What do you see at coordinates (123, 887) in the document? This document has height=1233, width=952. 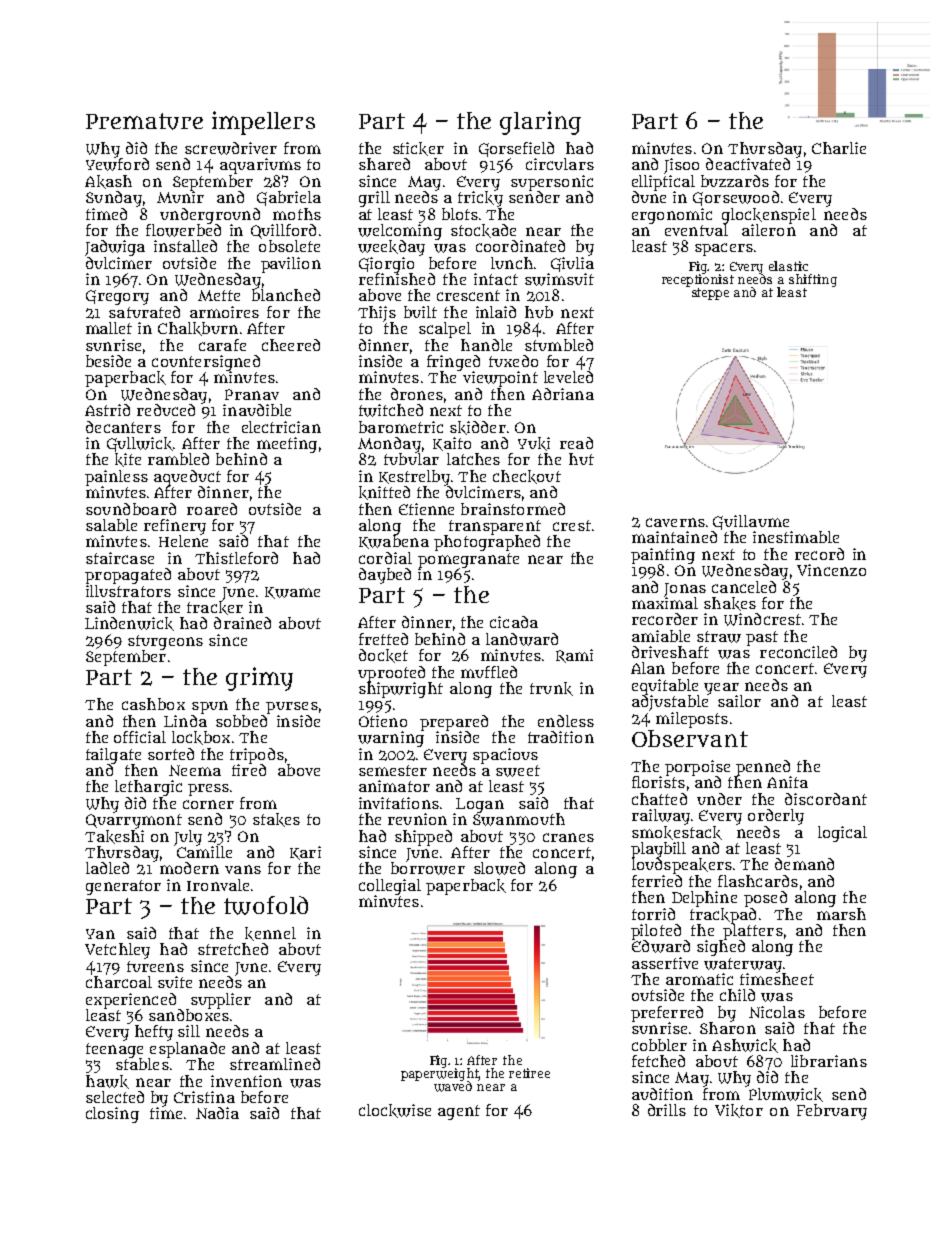 I see `generator` at bounding box center [123, 887].
